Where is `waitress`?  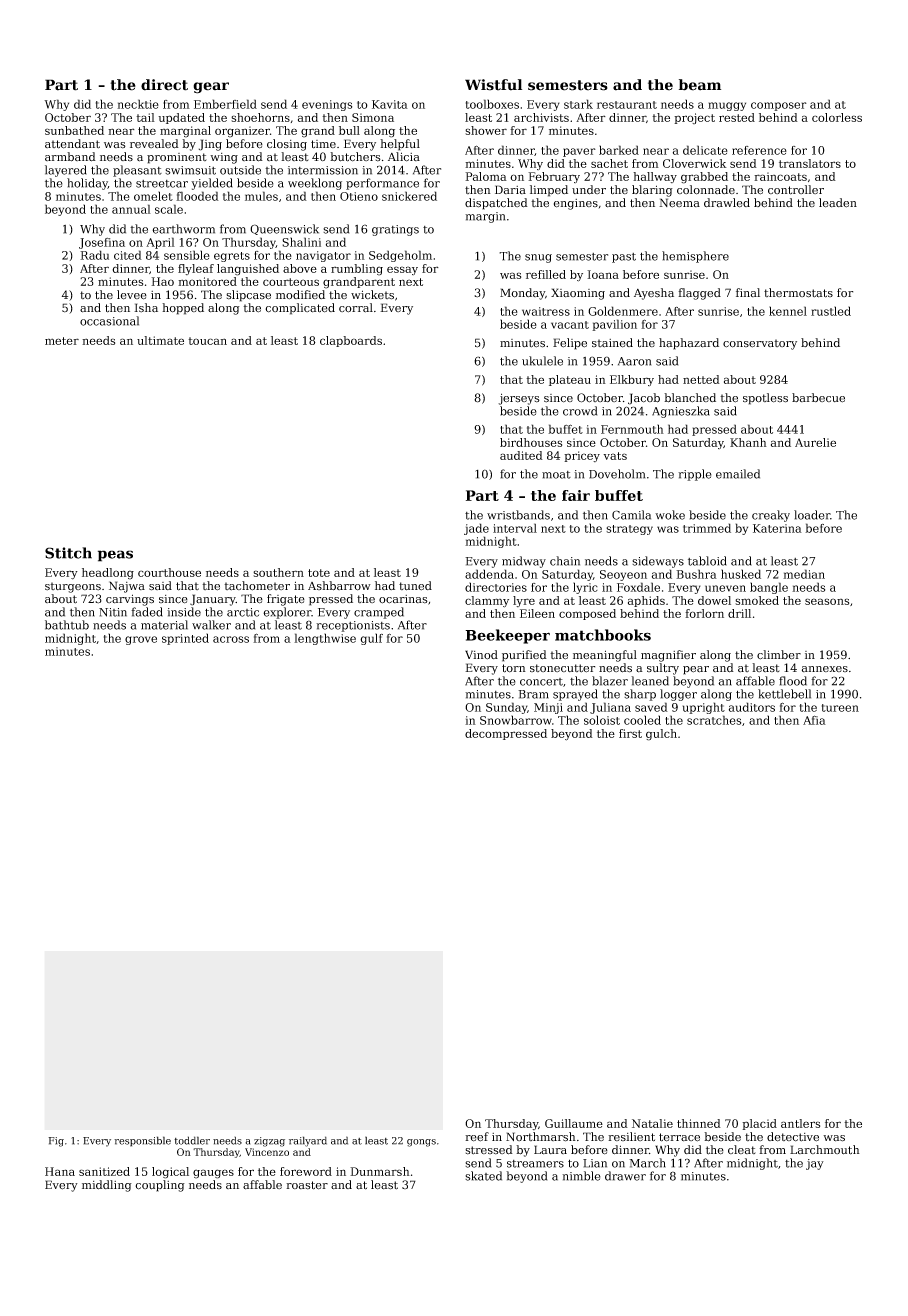
waitress is located at coordinates (546, 311).
